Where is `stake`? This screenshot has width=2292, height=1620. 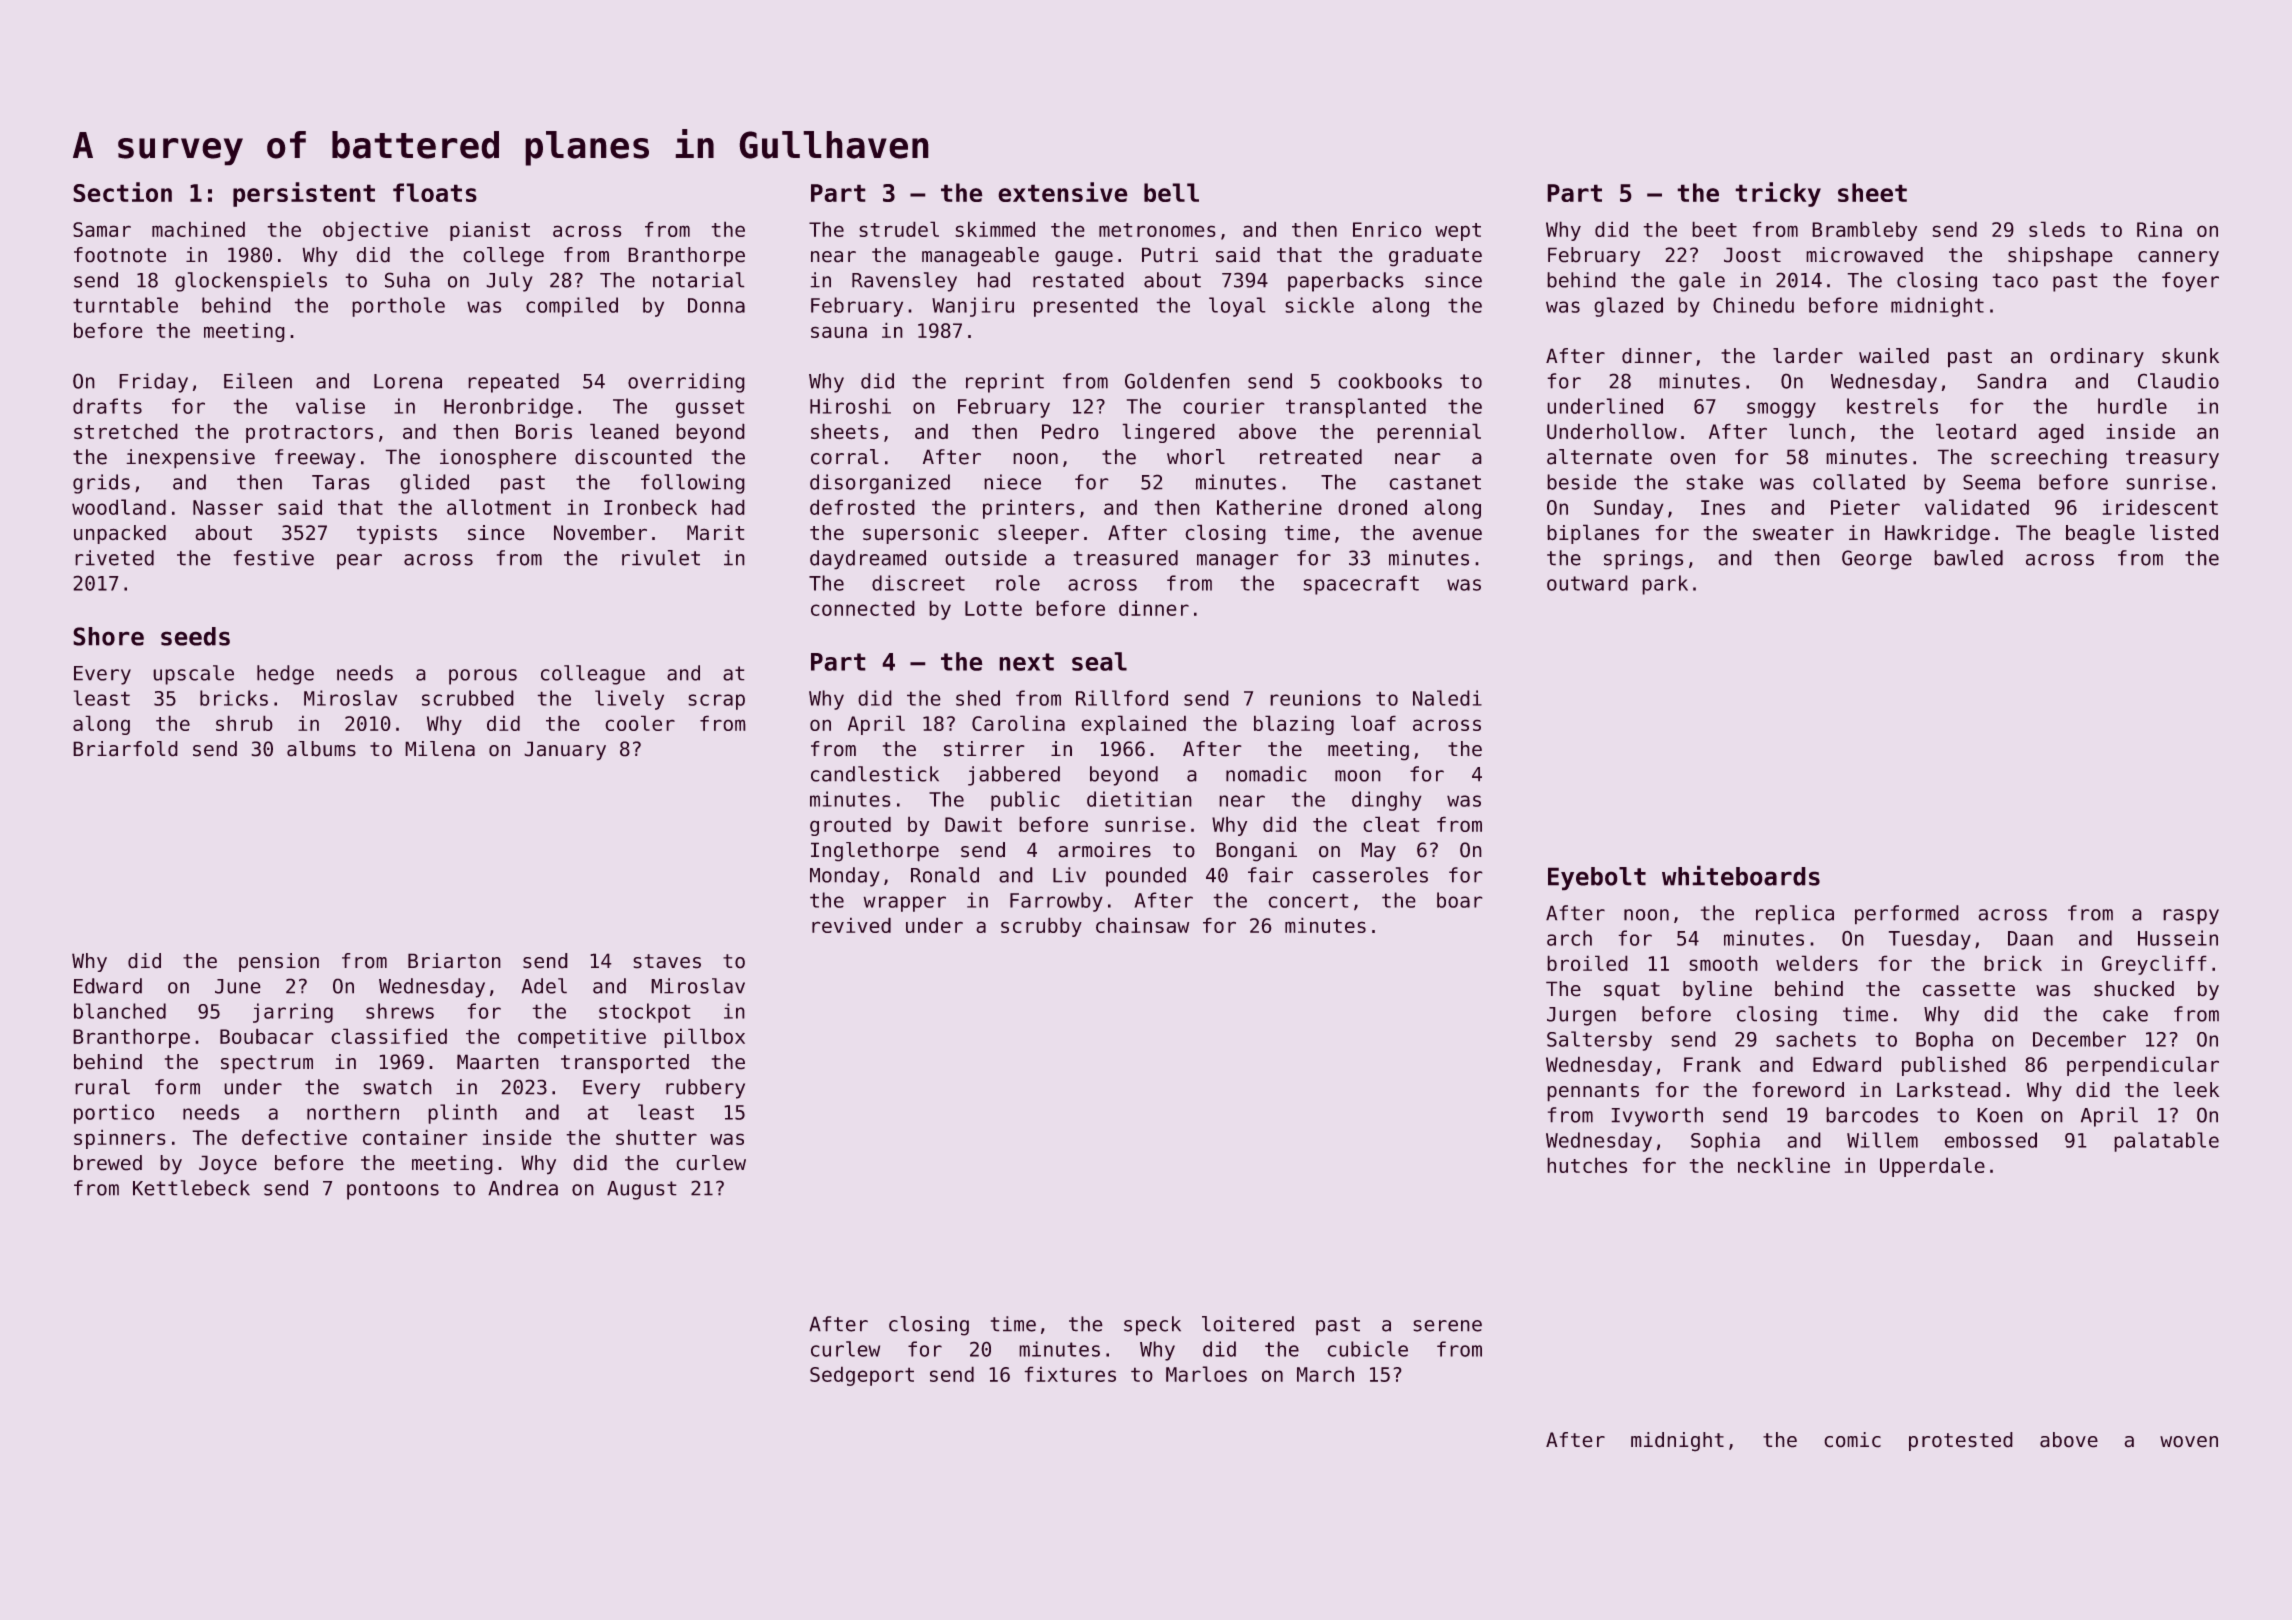
stake is located at coordinates (1714, 482).
